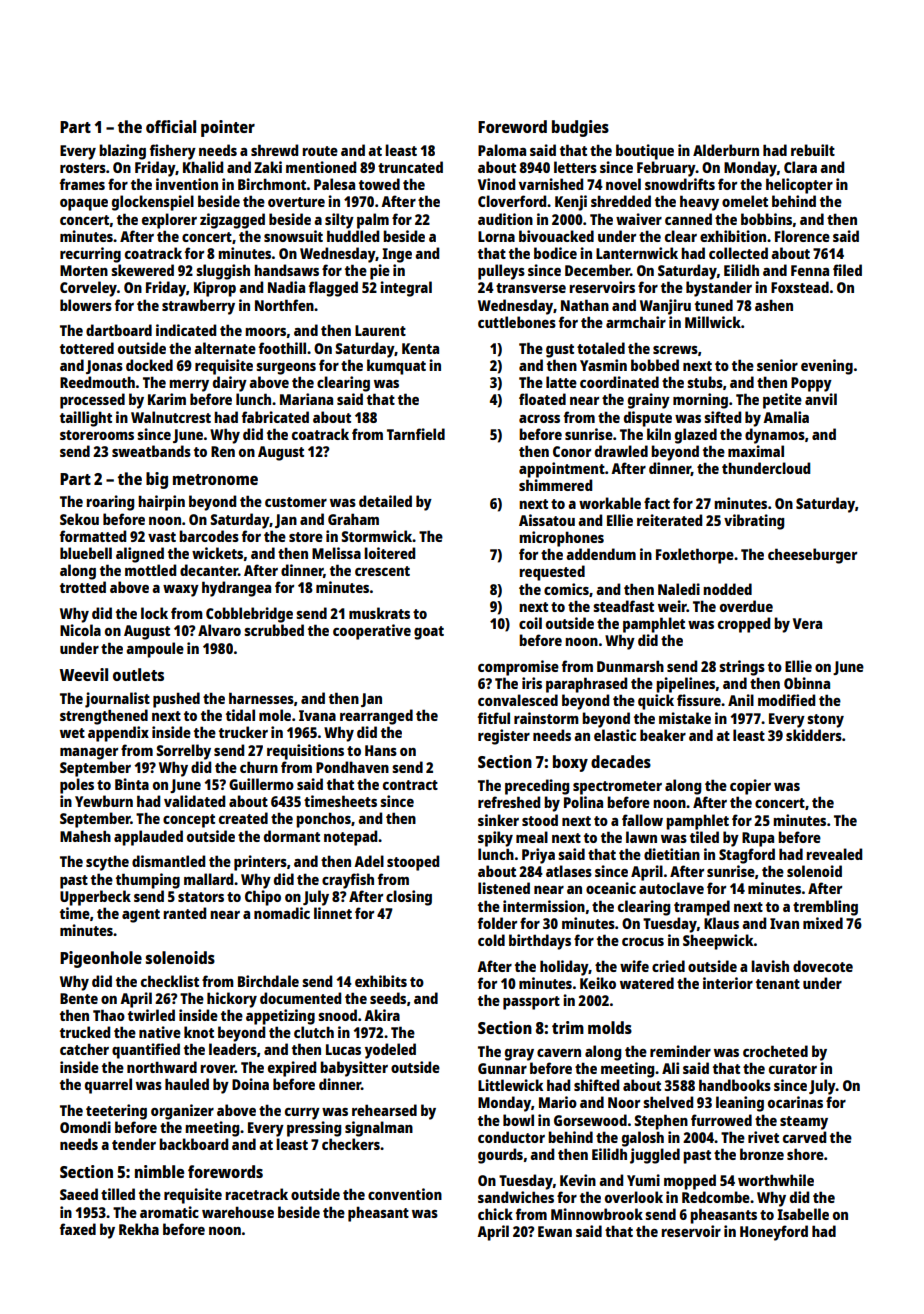  What do you see at coordinates (555, 485) in the page?
I see `shimmered` at bounding box center [555, 485].
